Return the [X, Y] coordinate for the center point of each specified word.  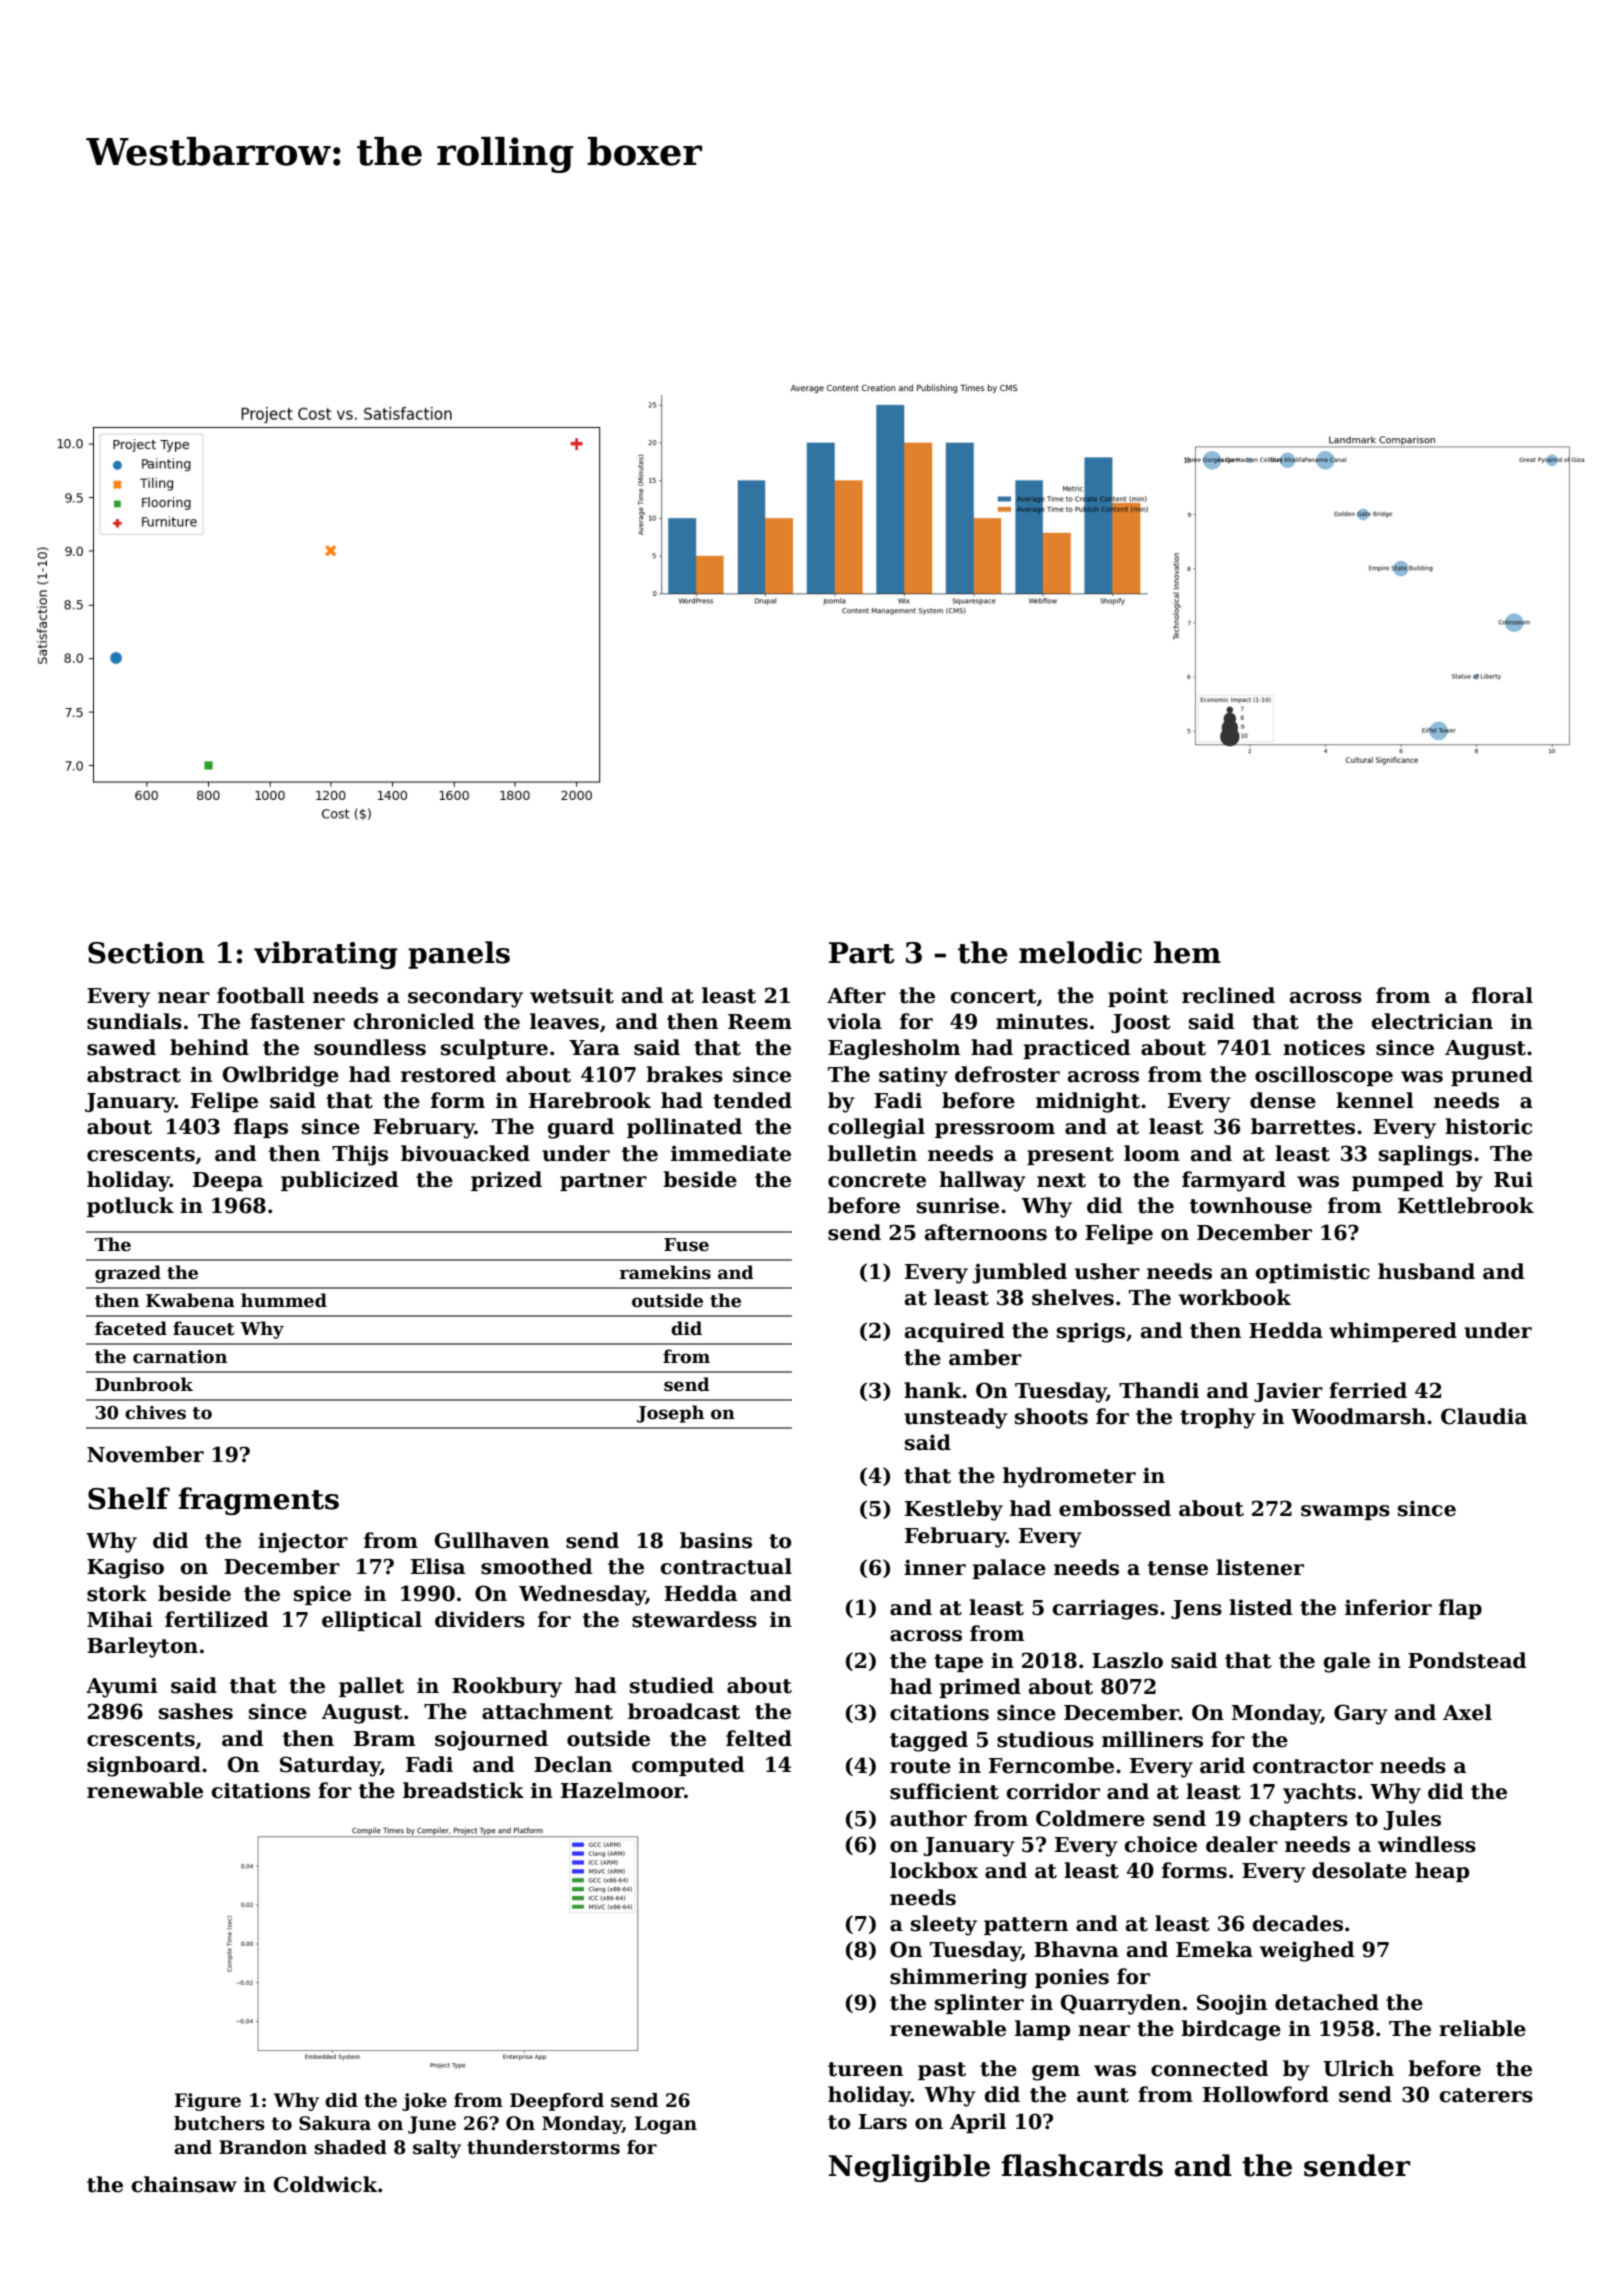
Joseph [670, 1414]
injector [303, 1542]
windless [1427, 1844]
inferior [1388, 1607]
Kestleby [954, 1510]
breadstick [463, 1790]
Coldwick [326, 2184]
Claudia [1484, 1416]
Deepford [557, 2102]
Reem [760, 1022]
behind [209, 1047]
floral [1502, 995]
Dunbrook [144, 1384]
